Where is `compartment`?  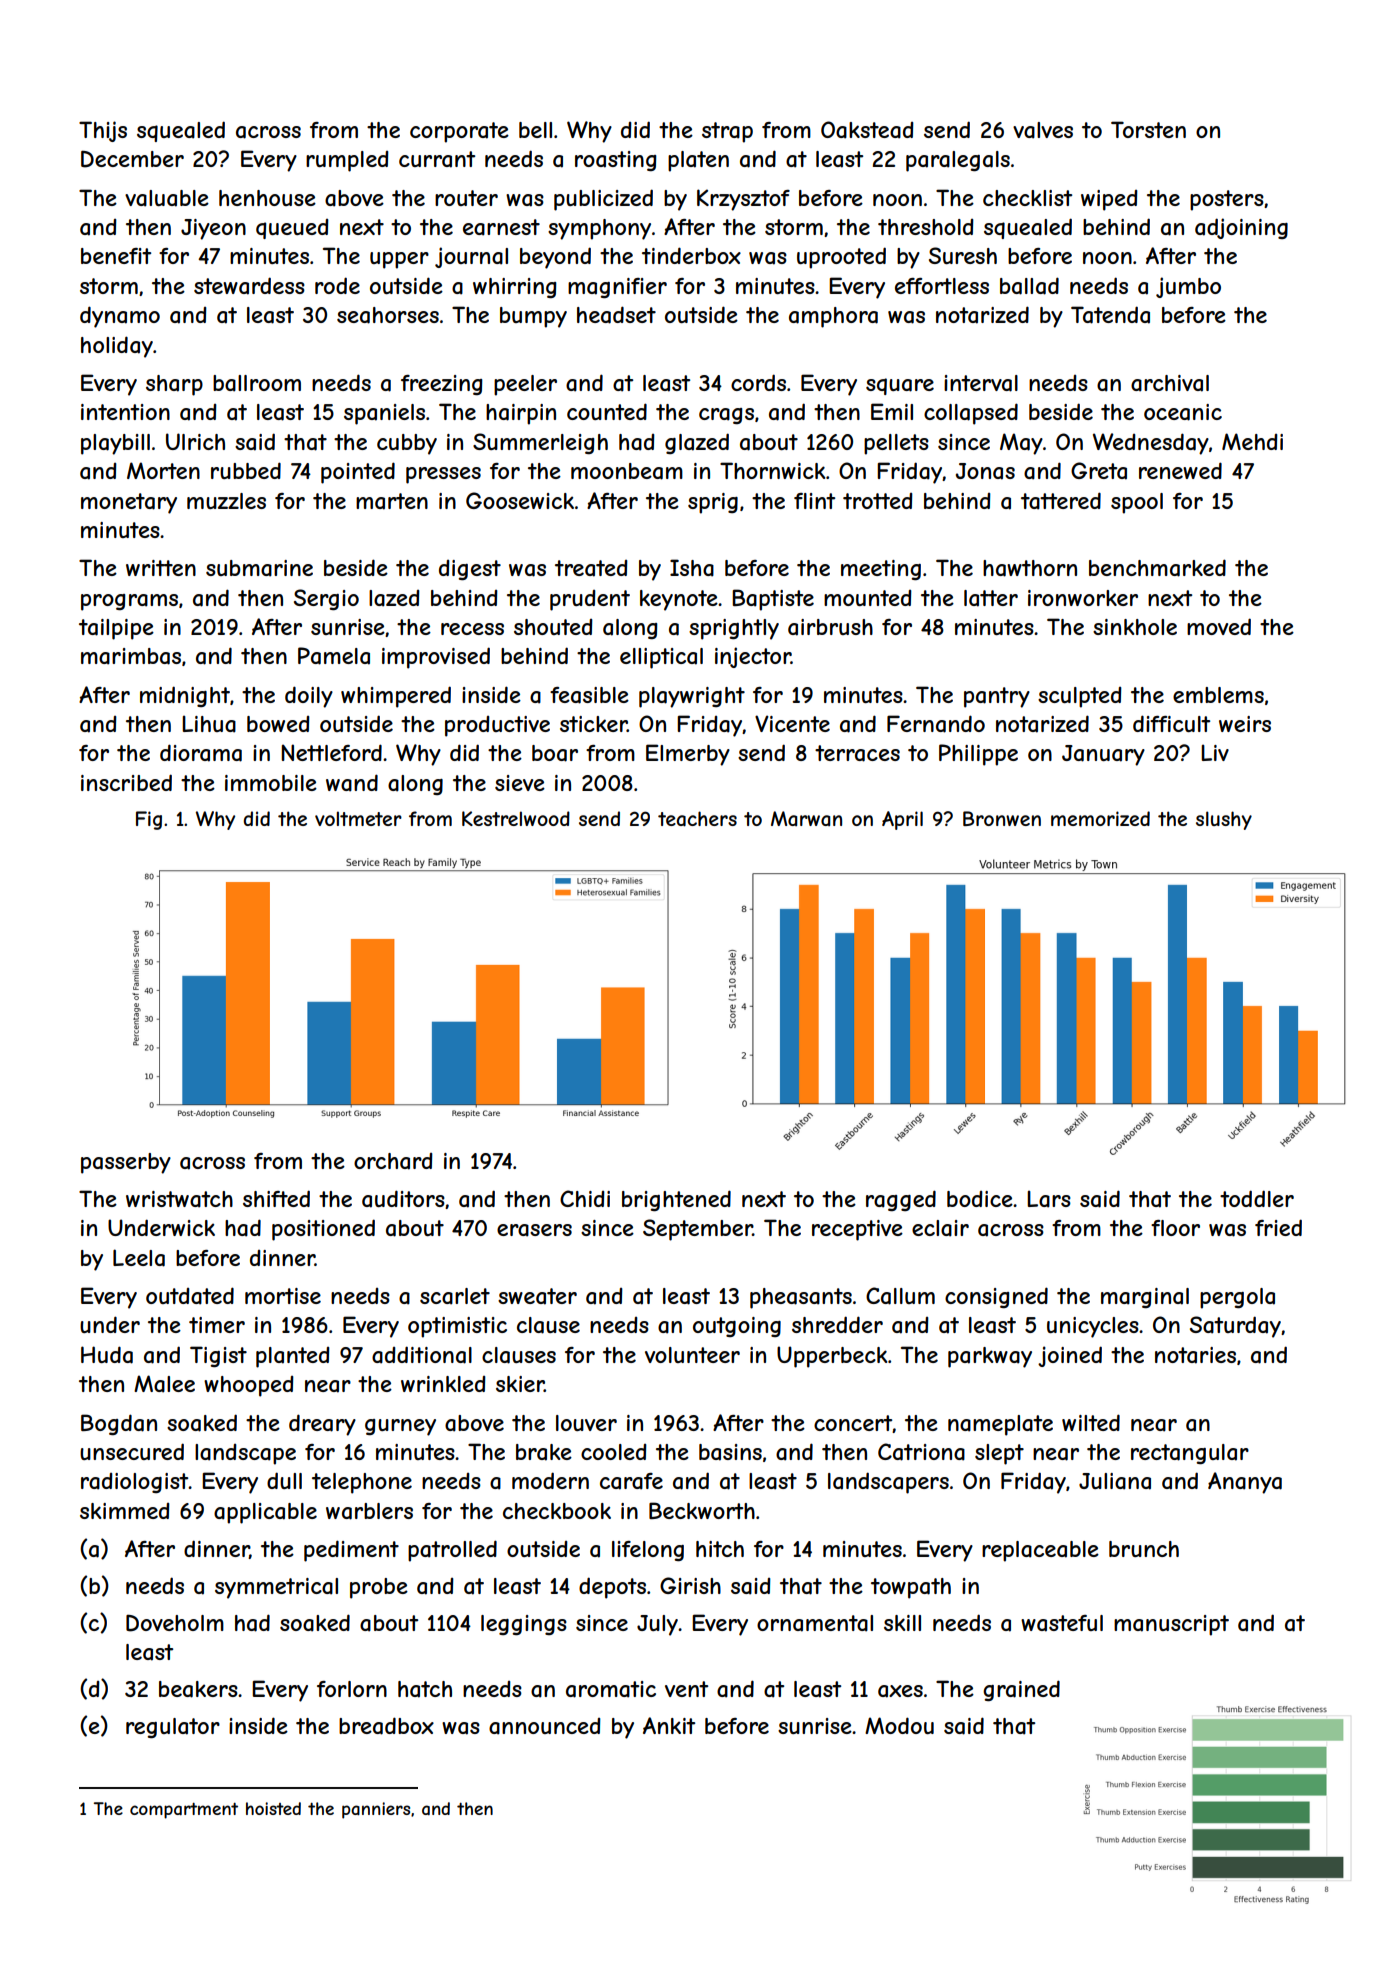
compartment is located at coordinates (184, 1811).
